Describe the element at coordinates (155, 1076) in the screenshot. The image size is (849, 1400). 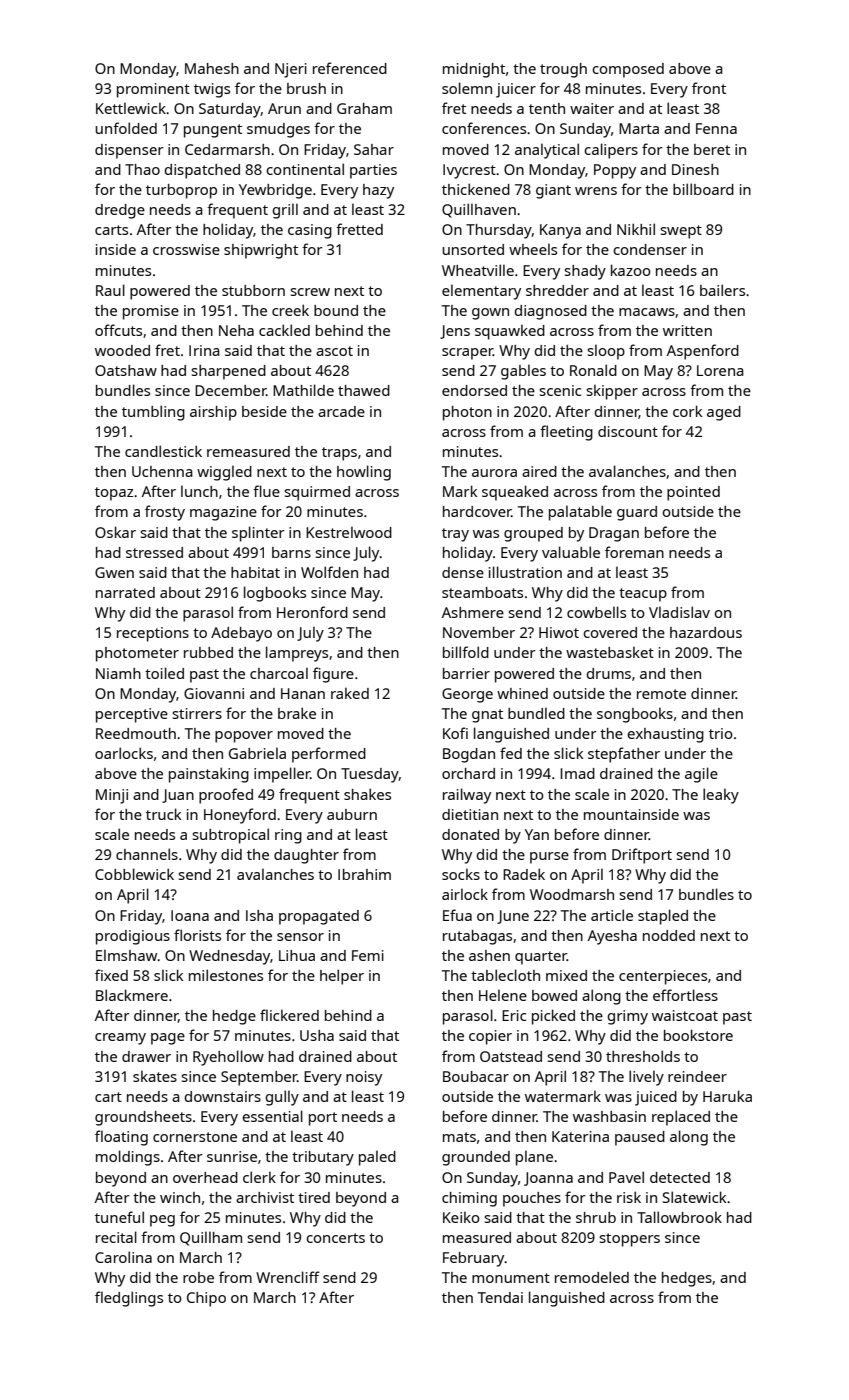
I see `skates` at that location.
